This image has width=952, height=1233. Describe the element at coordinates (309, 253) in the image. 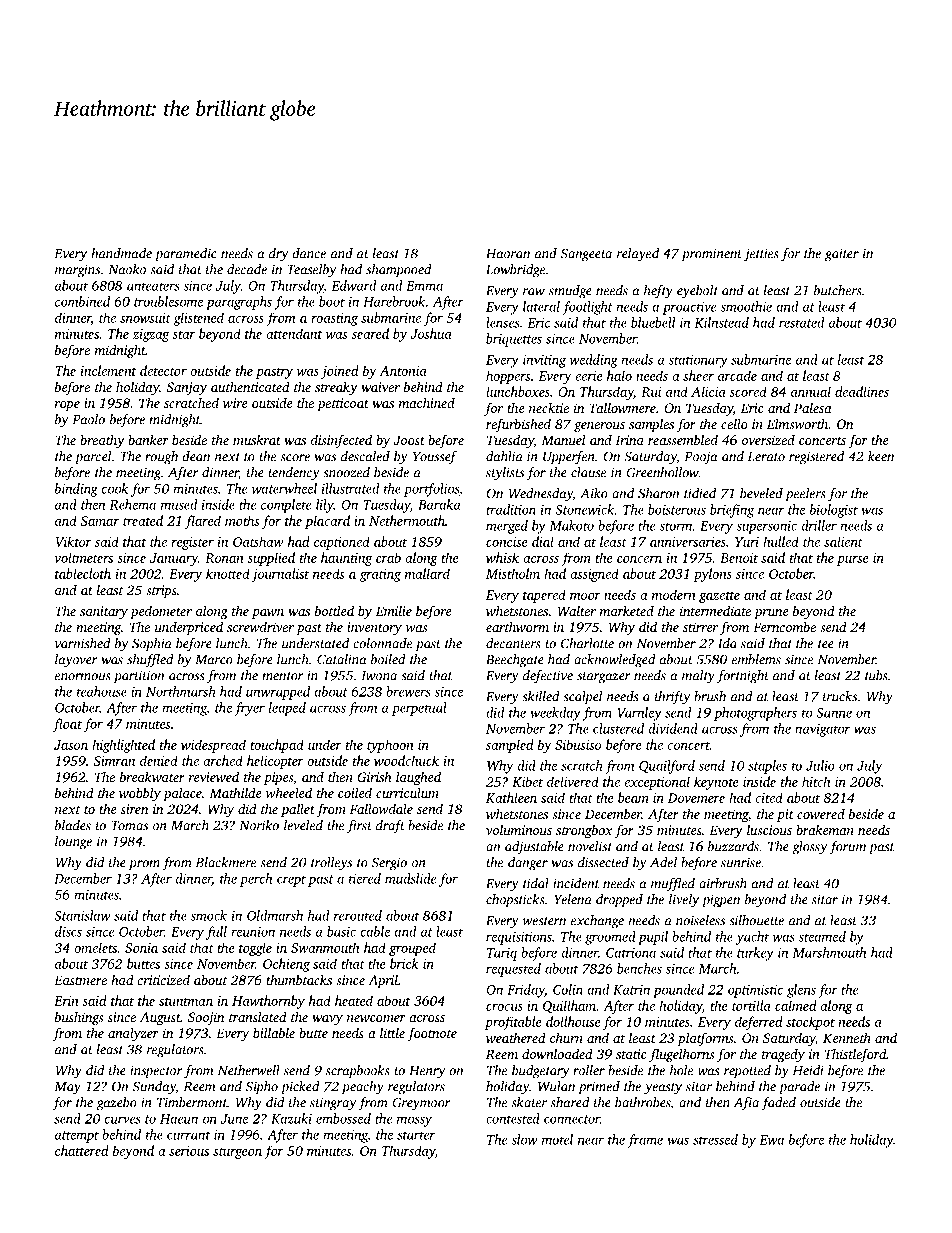

I see `dance` at that location.
